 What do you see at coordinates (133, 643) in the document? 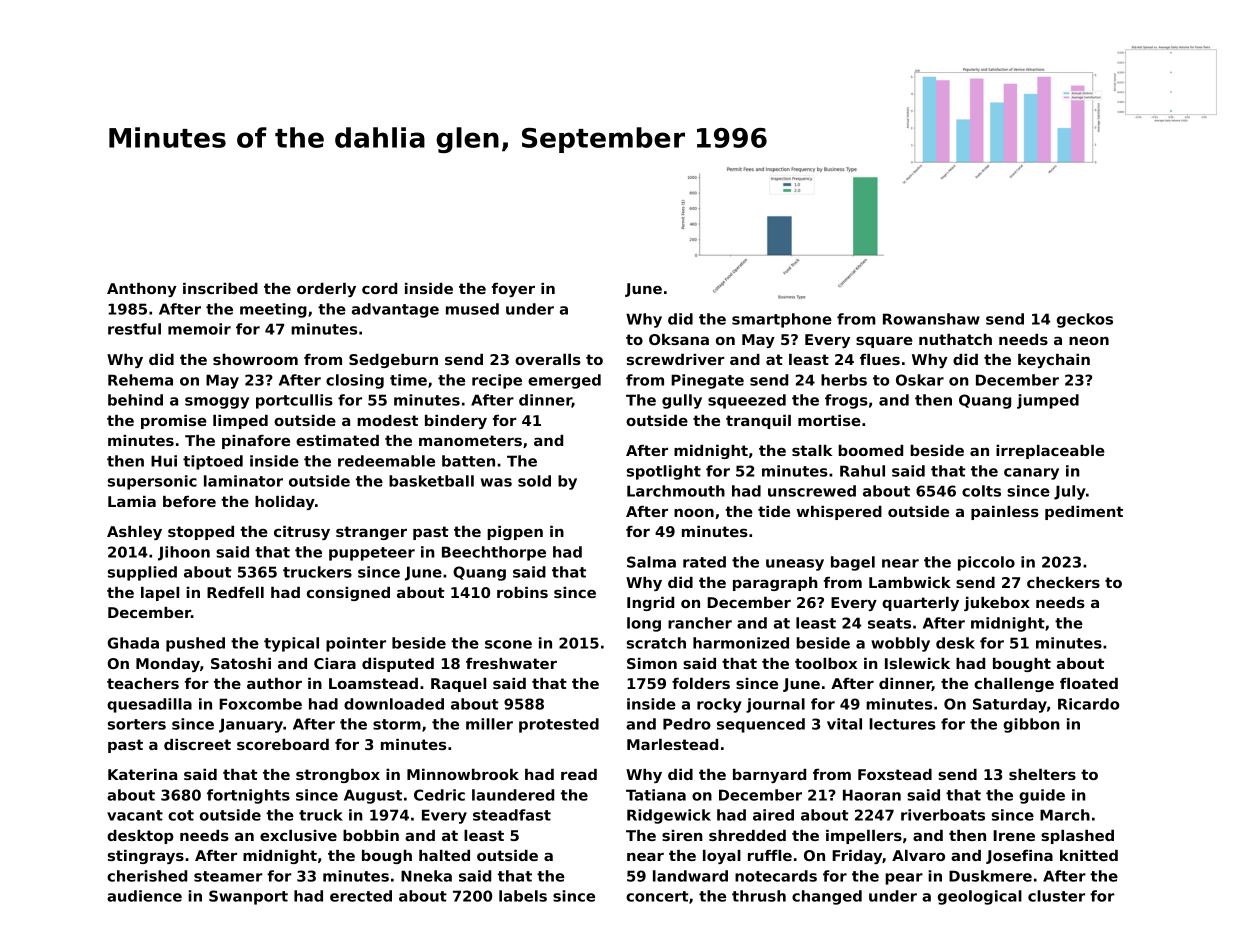
I see `Ghada` at bounding box center [133, 643].
